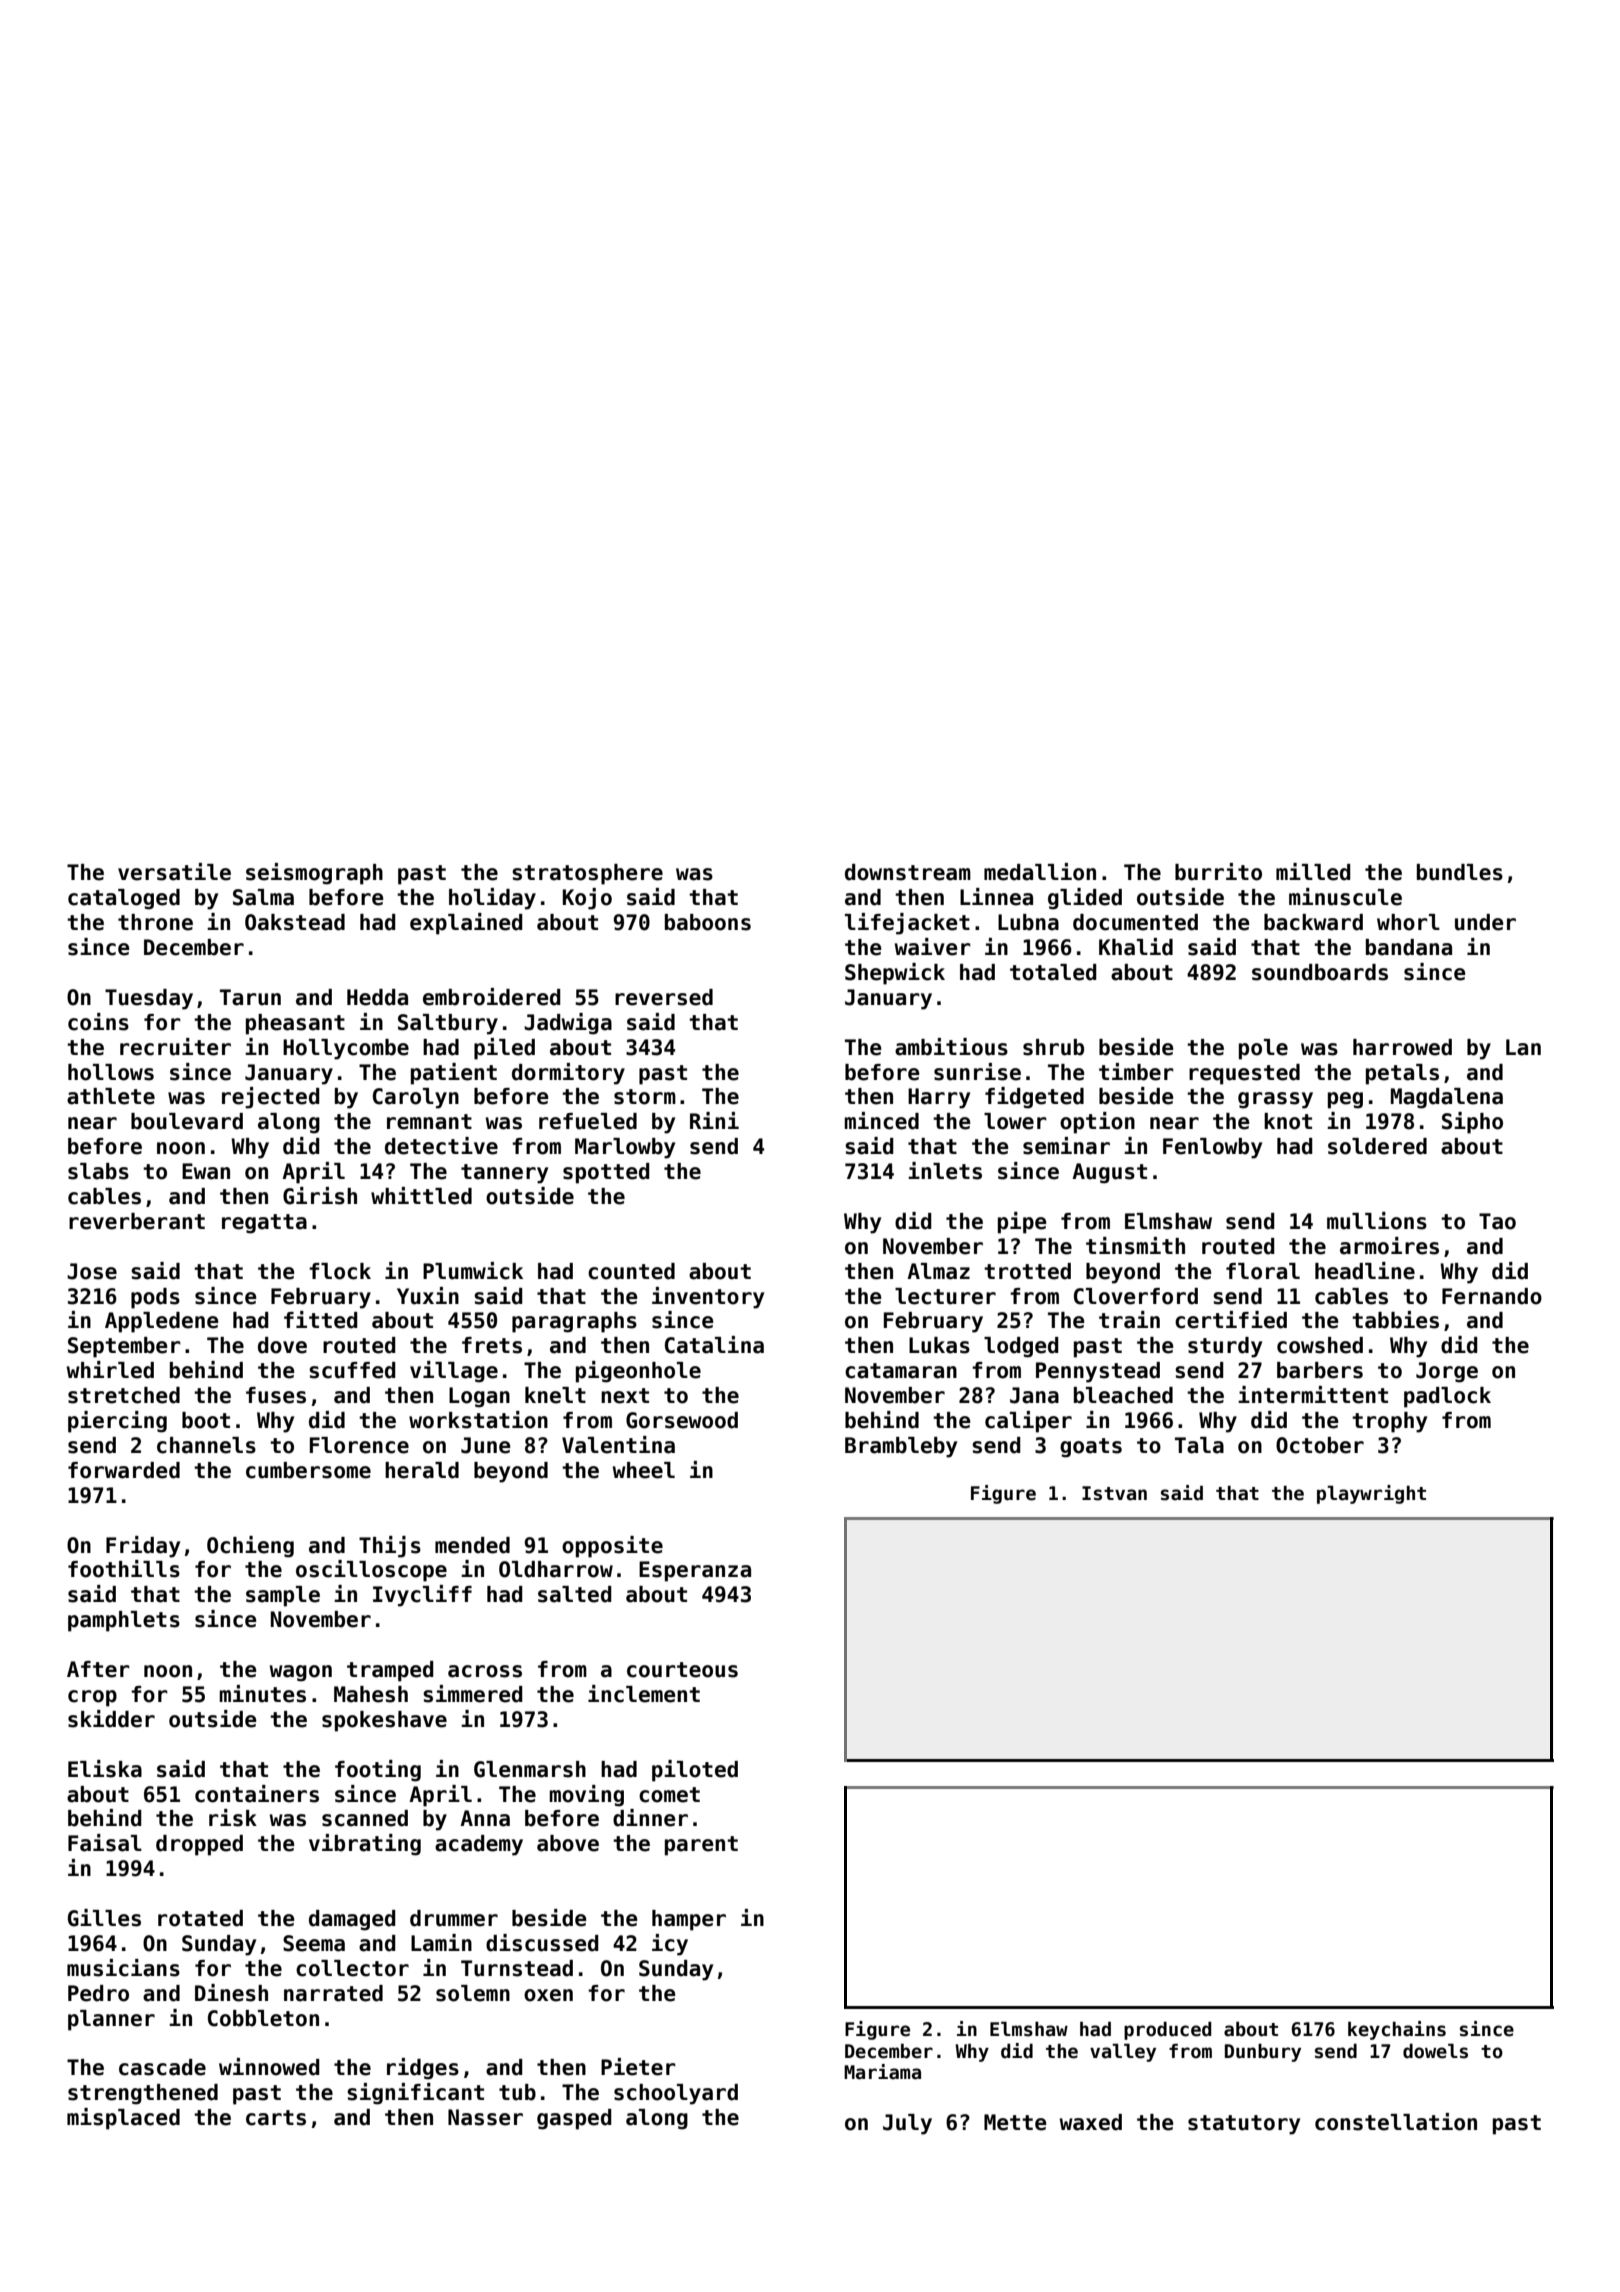 The height and width of the screenshot is (2292, 1620). I want to click on medallion, so click(1040, 872).
